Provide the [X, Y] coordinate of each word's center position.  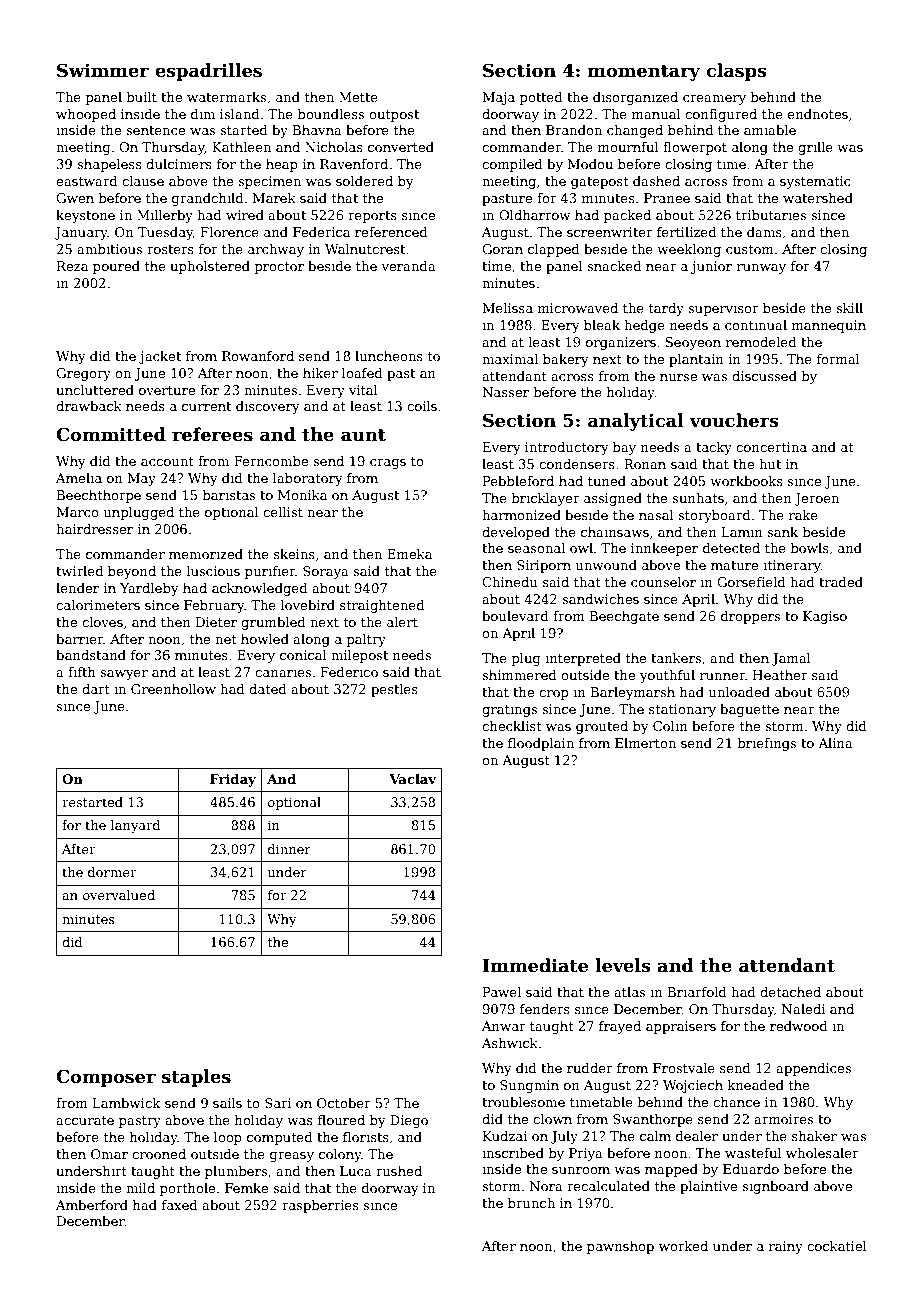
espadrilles [208, 72]
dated [268, 689]
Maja [498, 98]
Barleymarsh [633, 693]
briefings [767, 744]
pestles [394, 690]
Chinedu [509, 582]
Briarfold [697, 992]
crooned [159, 1154]
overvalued [119, 895]
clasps [736, 72]
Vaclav [412, 779]
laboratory [308, 479]
